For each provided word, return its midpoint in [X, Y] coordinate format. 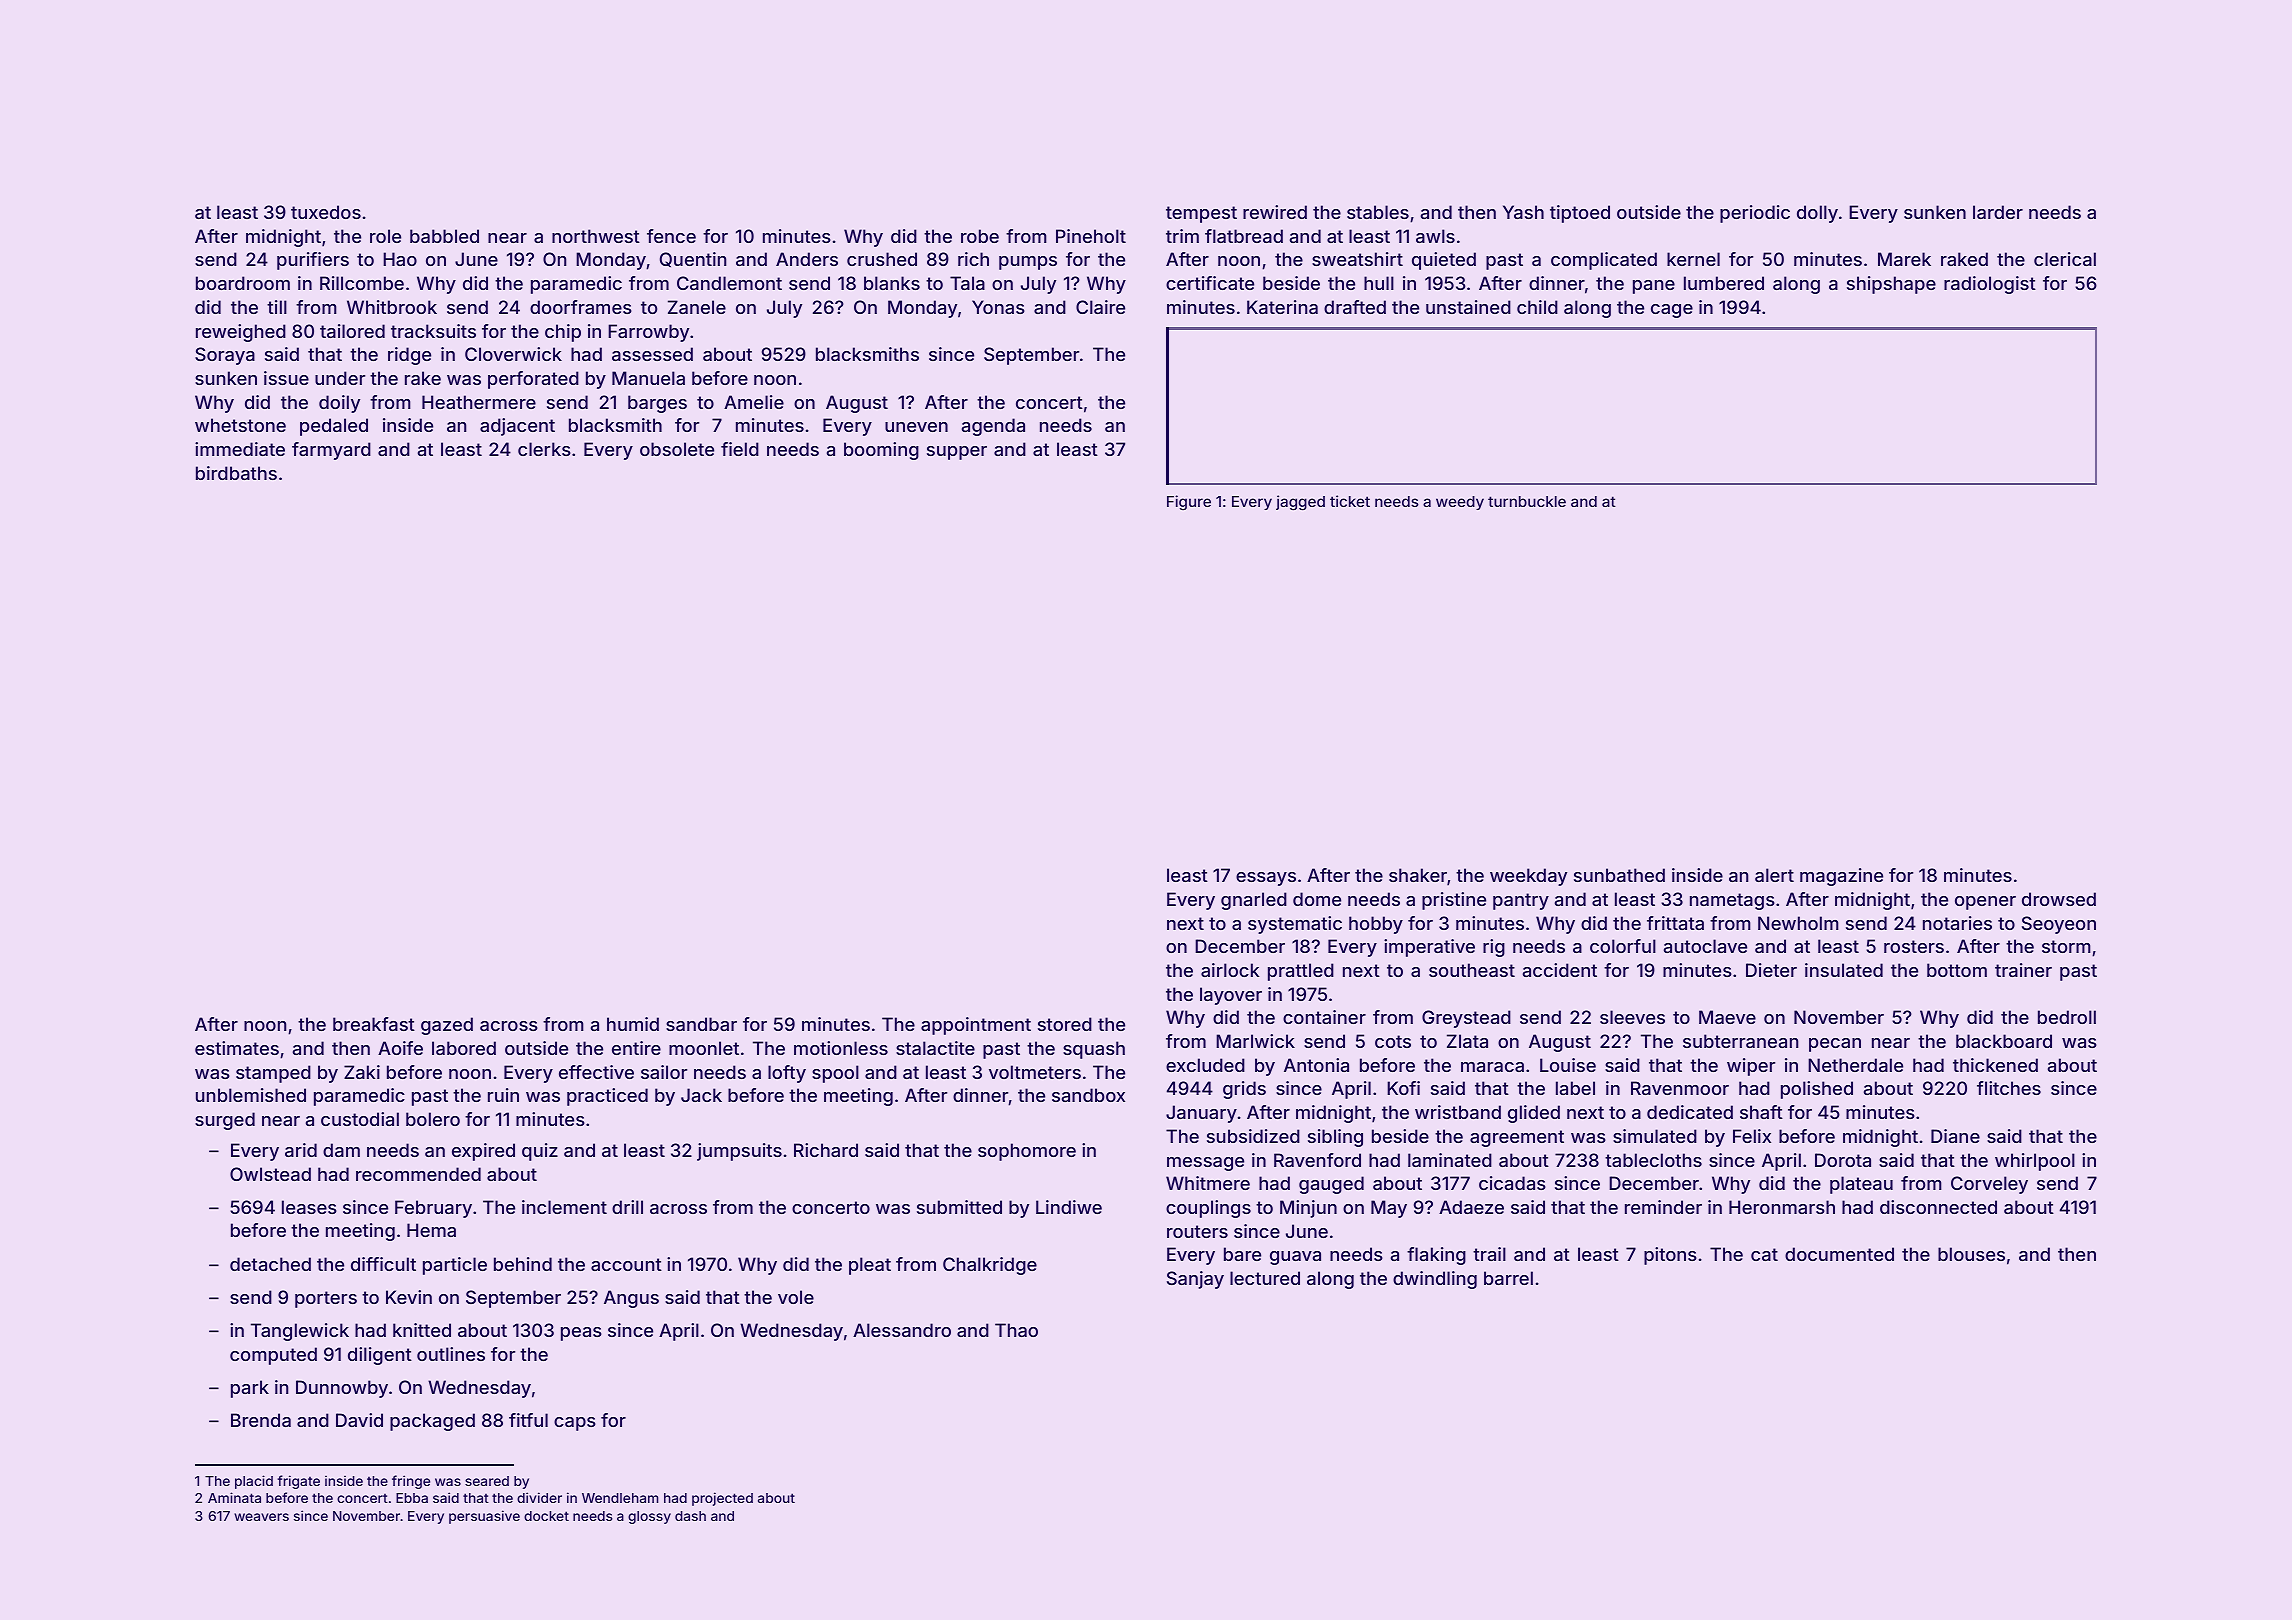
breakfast [374, 1024]
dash [690, 1516]
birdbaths [236, 473]
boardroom [243, 283]
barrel [1508, 1278]
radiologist [1990, 285]
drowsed [2059, 899]
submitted [959, 1207]
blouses [1971, 1254]
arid [301, 1150]
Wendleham [620, 1498]
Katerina [1282, 307]
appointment [976, 1026]
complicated [1604, 261]
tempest [1201, 214]
